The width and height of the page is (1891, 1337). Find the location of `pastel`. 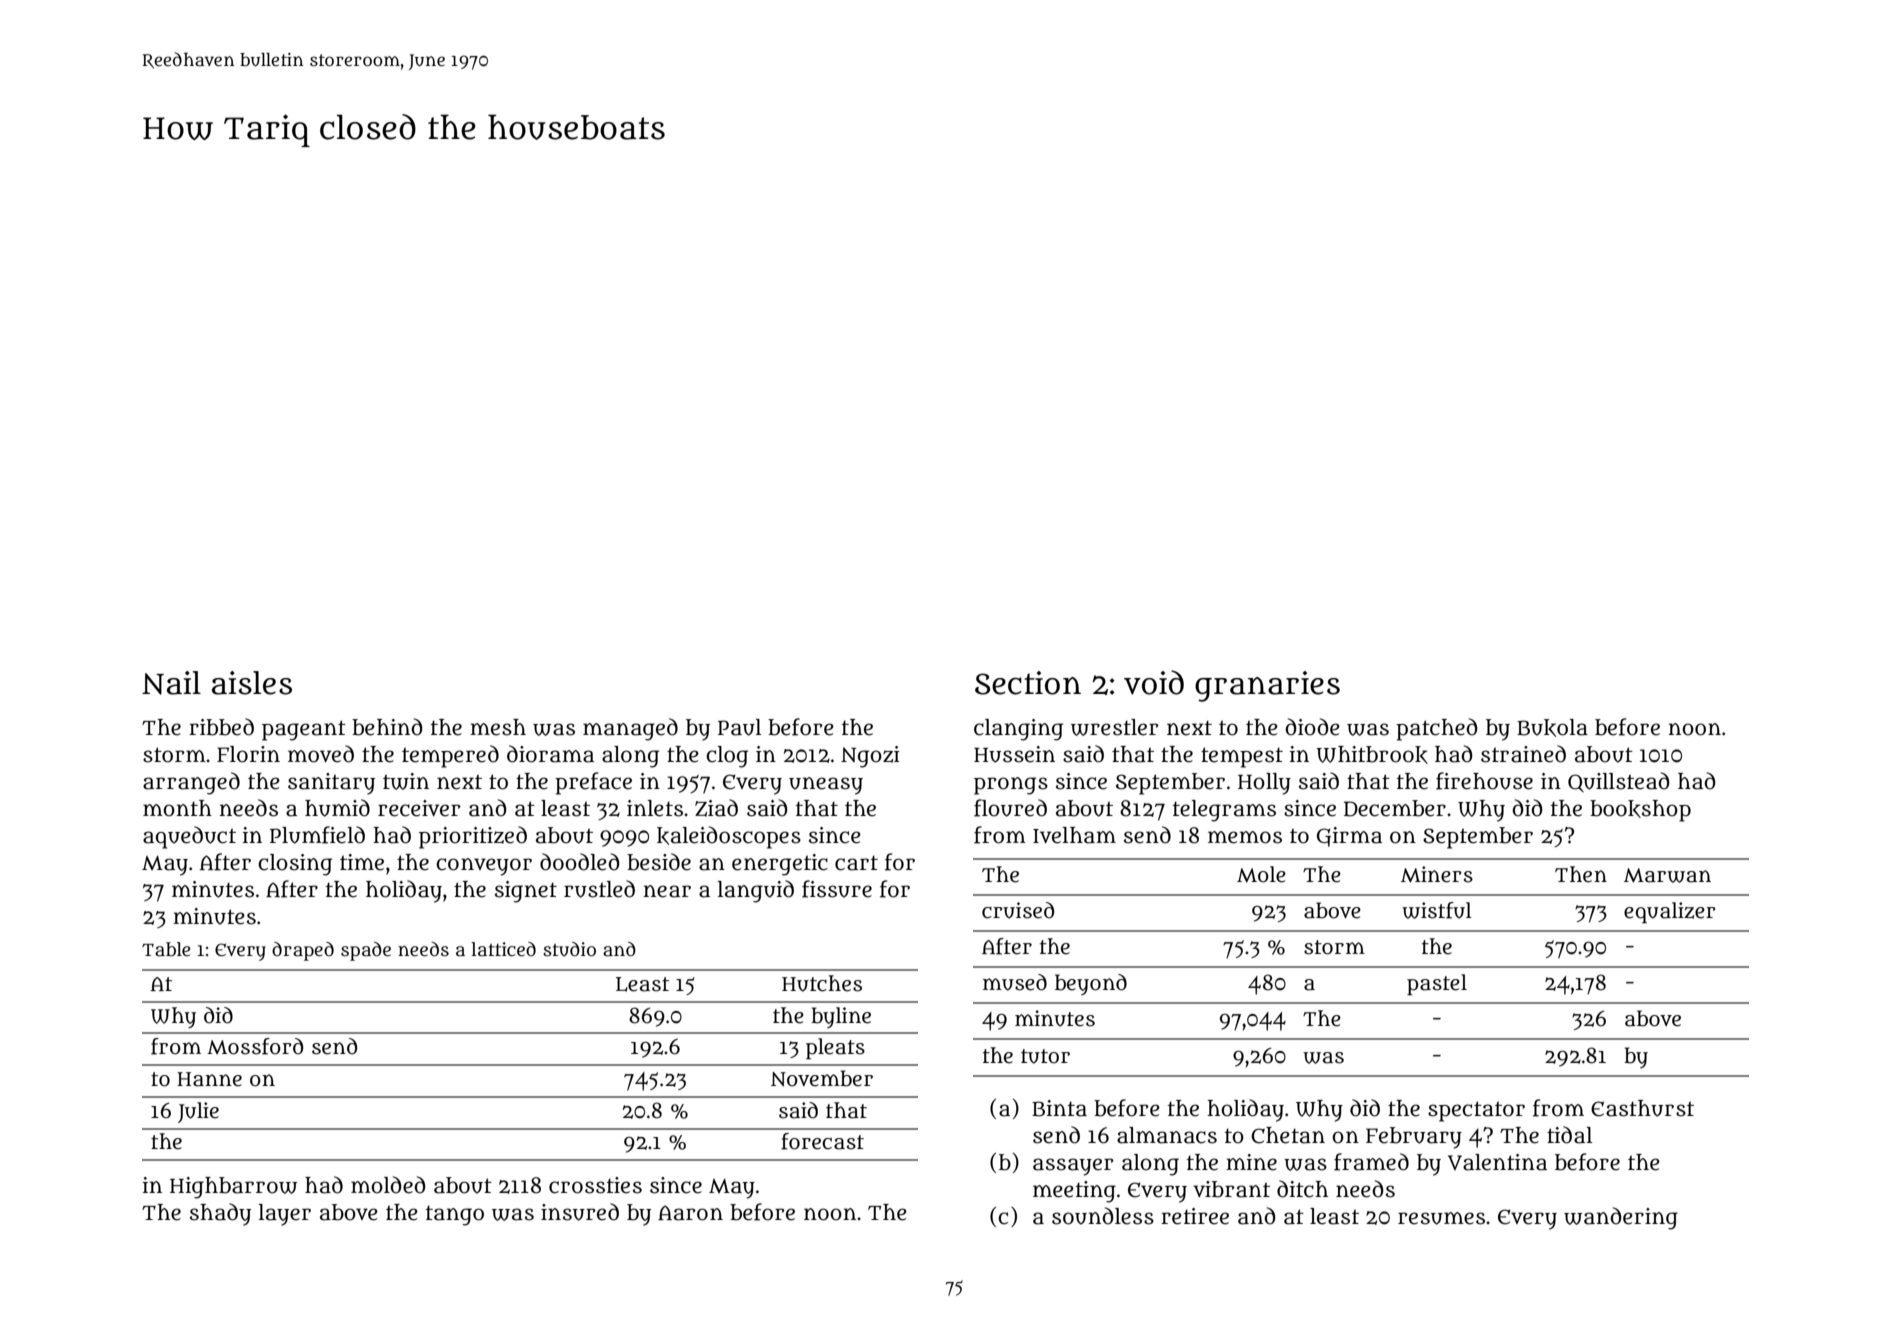

pastel is located at coordinates (1437, 984).
